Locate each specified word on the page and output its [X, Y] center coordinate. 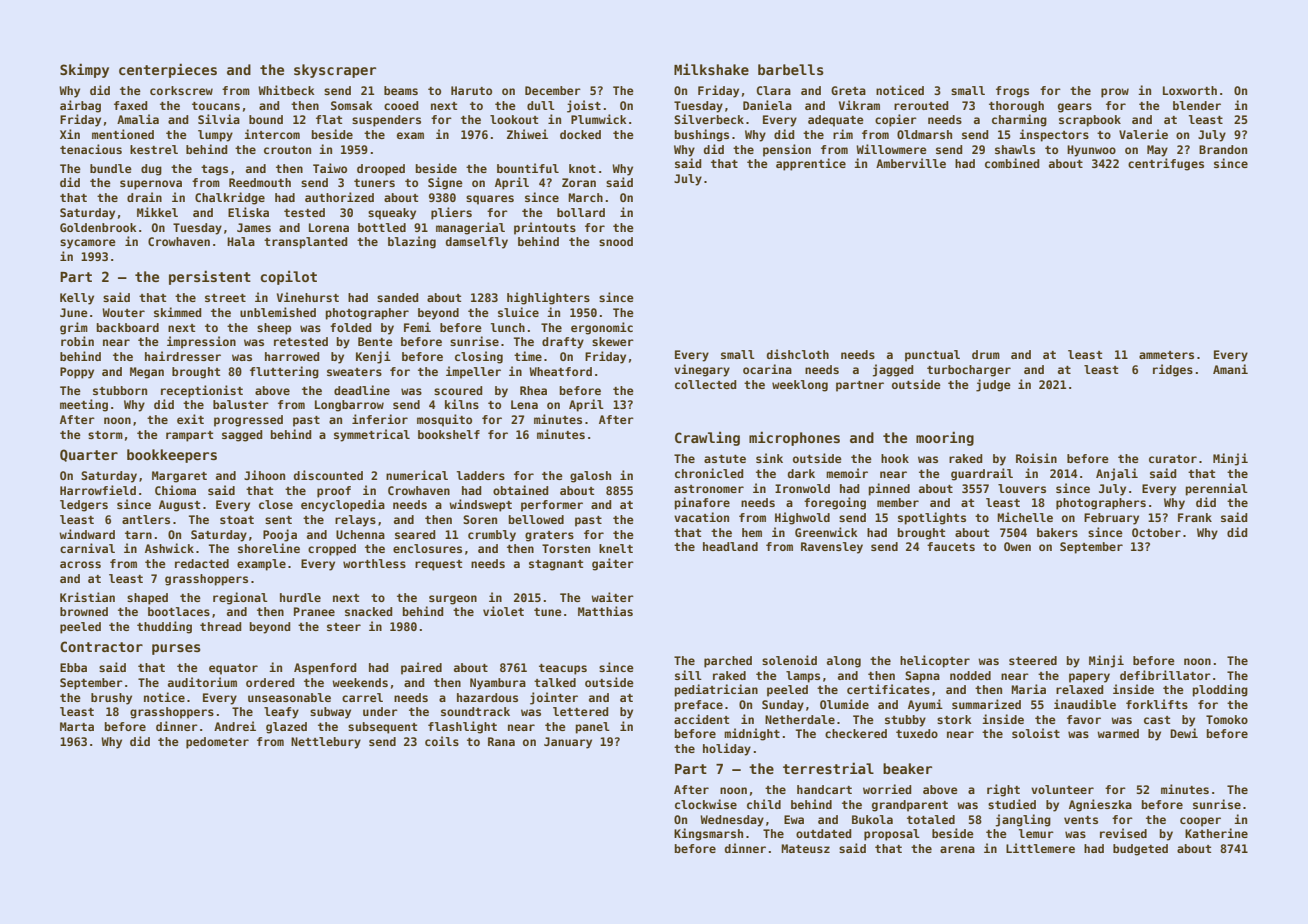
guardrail [982, 474]
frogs [1012, 92]
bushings [702, 135]
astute [725, 459]
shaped [147, 599]
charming [1019, 120]
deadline [362, 390]
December [553, 90]
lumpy [215, 136]
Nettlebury [326, 743]
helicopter [935, 661]
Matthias [605, 611]
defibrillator [1165, 675]
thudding [164, 627]
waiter [612, 597]
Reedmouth [260, 182]
